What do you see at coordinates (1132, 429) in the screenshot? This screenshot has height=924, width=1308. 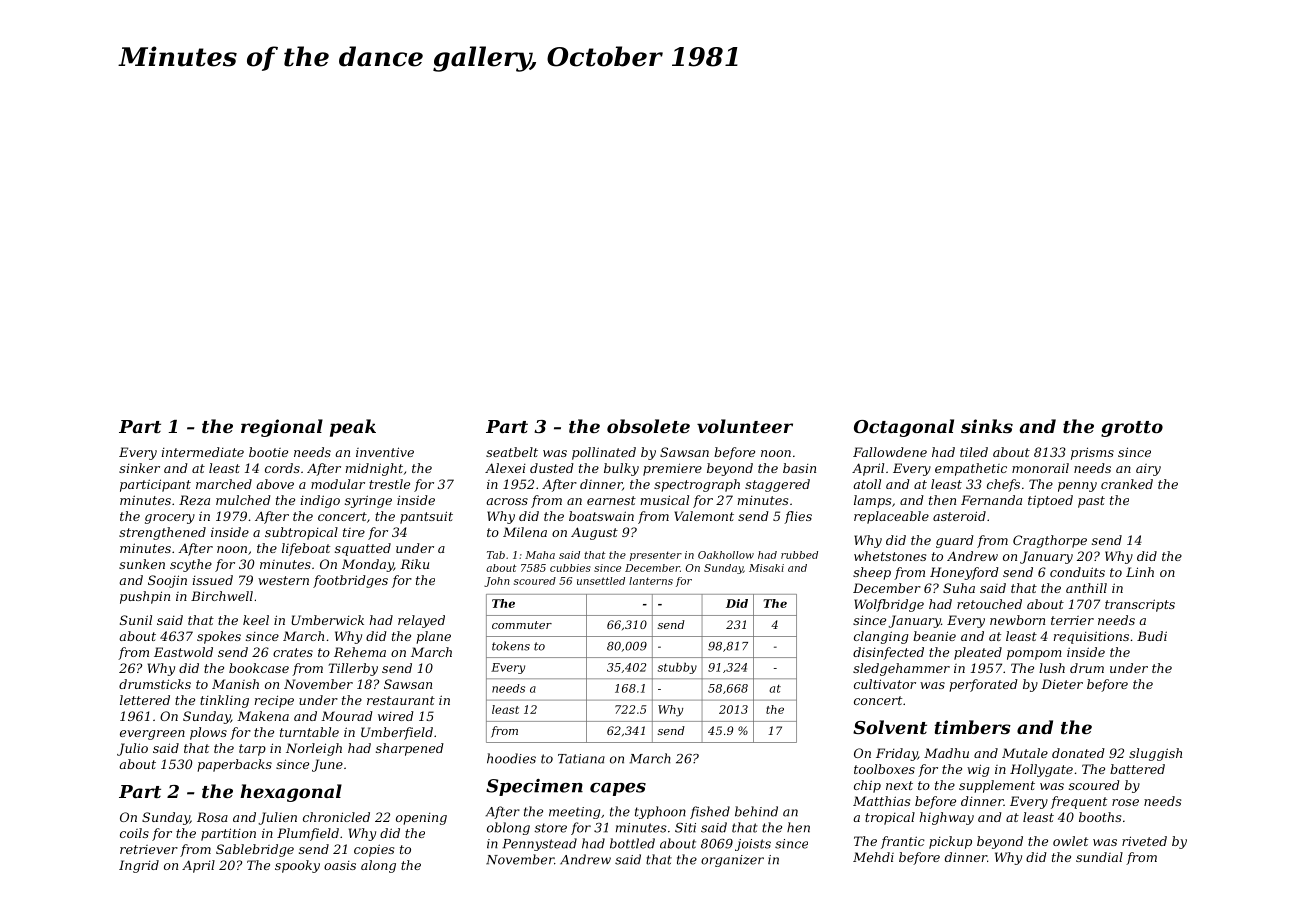 I see `grotto` at bounding box center [1132, 429].
